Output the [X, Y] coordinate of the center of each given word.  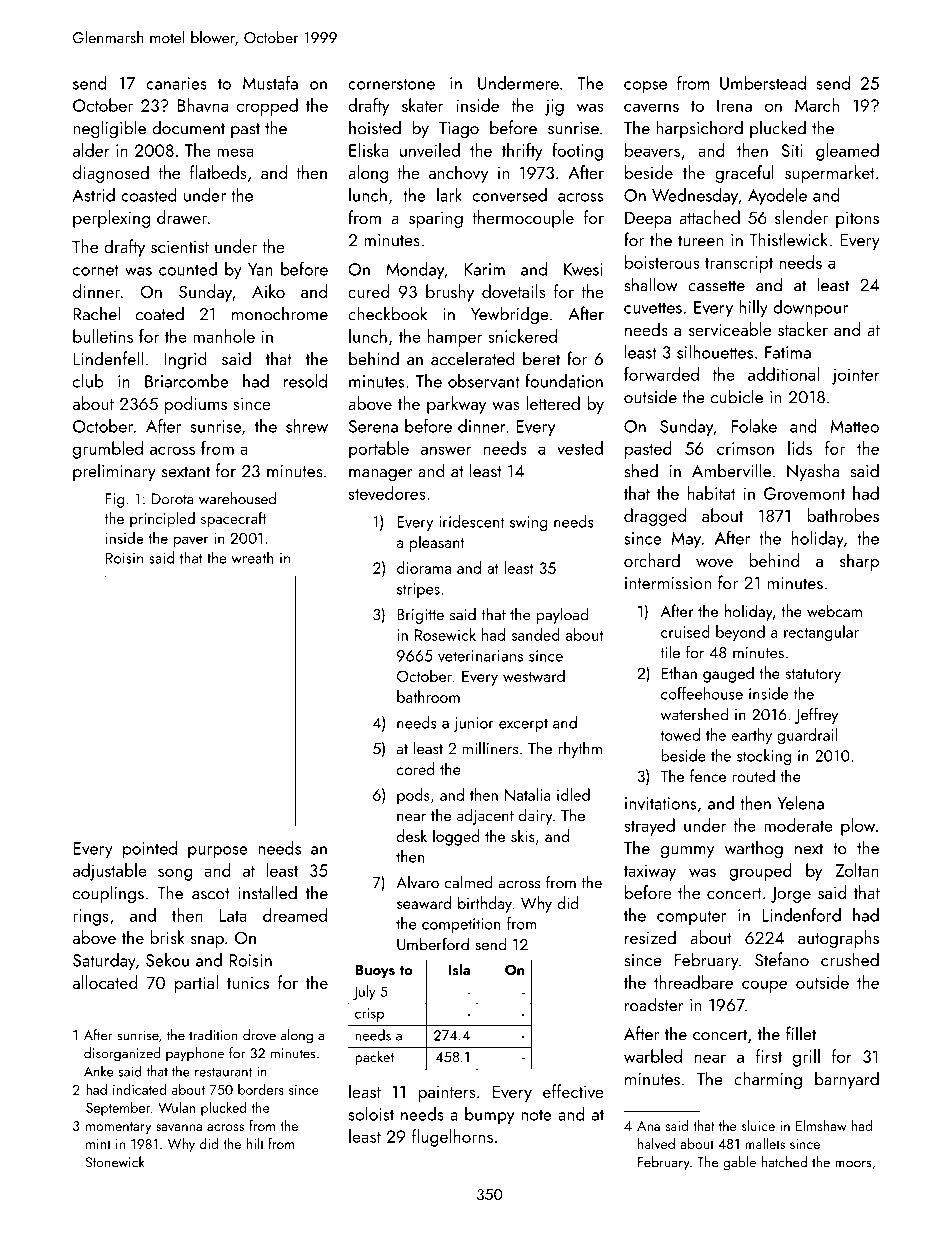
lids [800, 448]
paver [191, 541]
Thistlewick [788, 239]
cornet [96, 270]
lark [449, 195]
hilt [255, 1143]
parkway [456, 405]
